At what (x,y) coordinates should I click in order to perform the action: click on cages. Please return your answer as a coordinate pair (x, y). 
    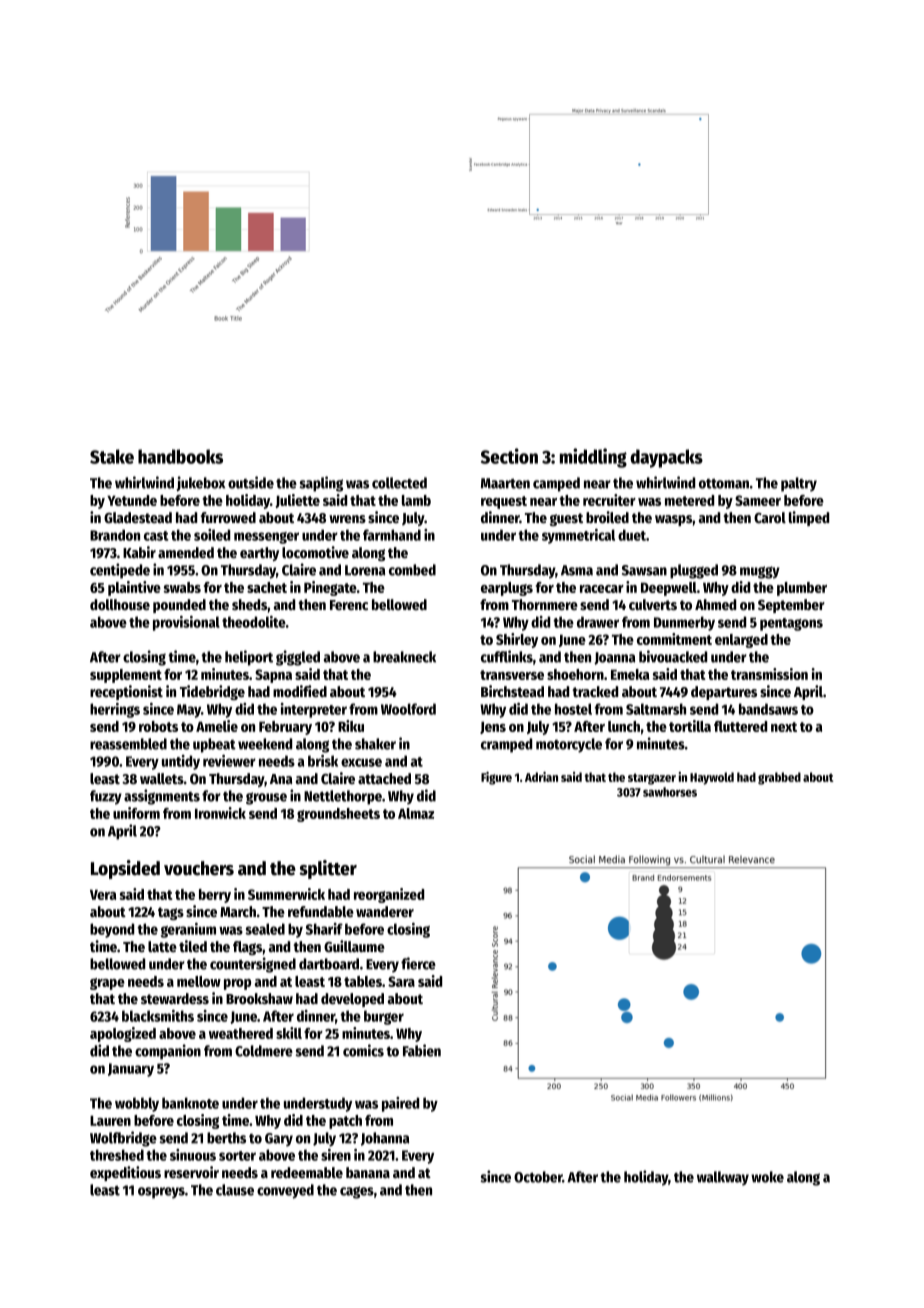
    Looking at the image, I should click on (357, 1192).
